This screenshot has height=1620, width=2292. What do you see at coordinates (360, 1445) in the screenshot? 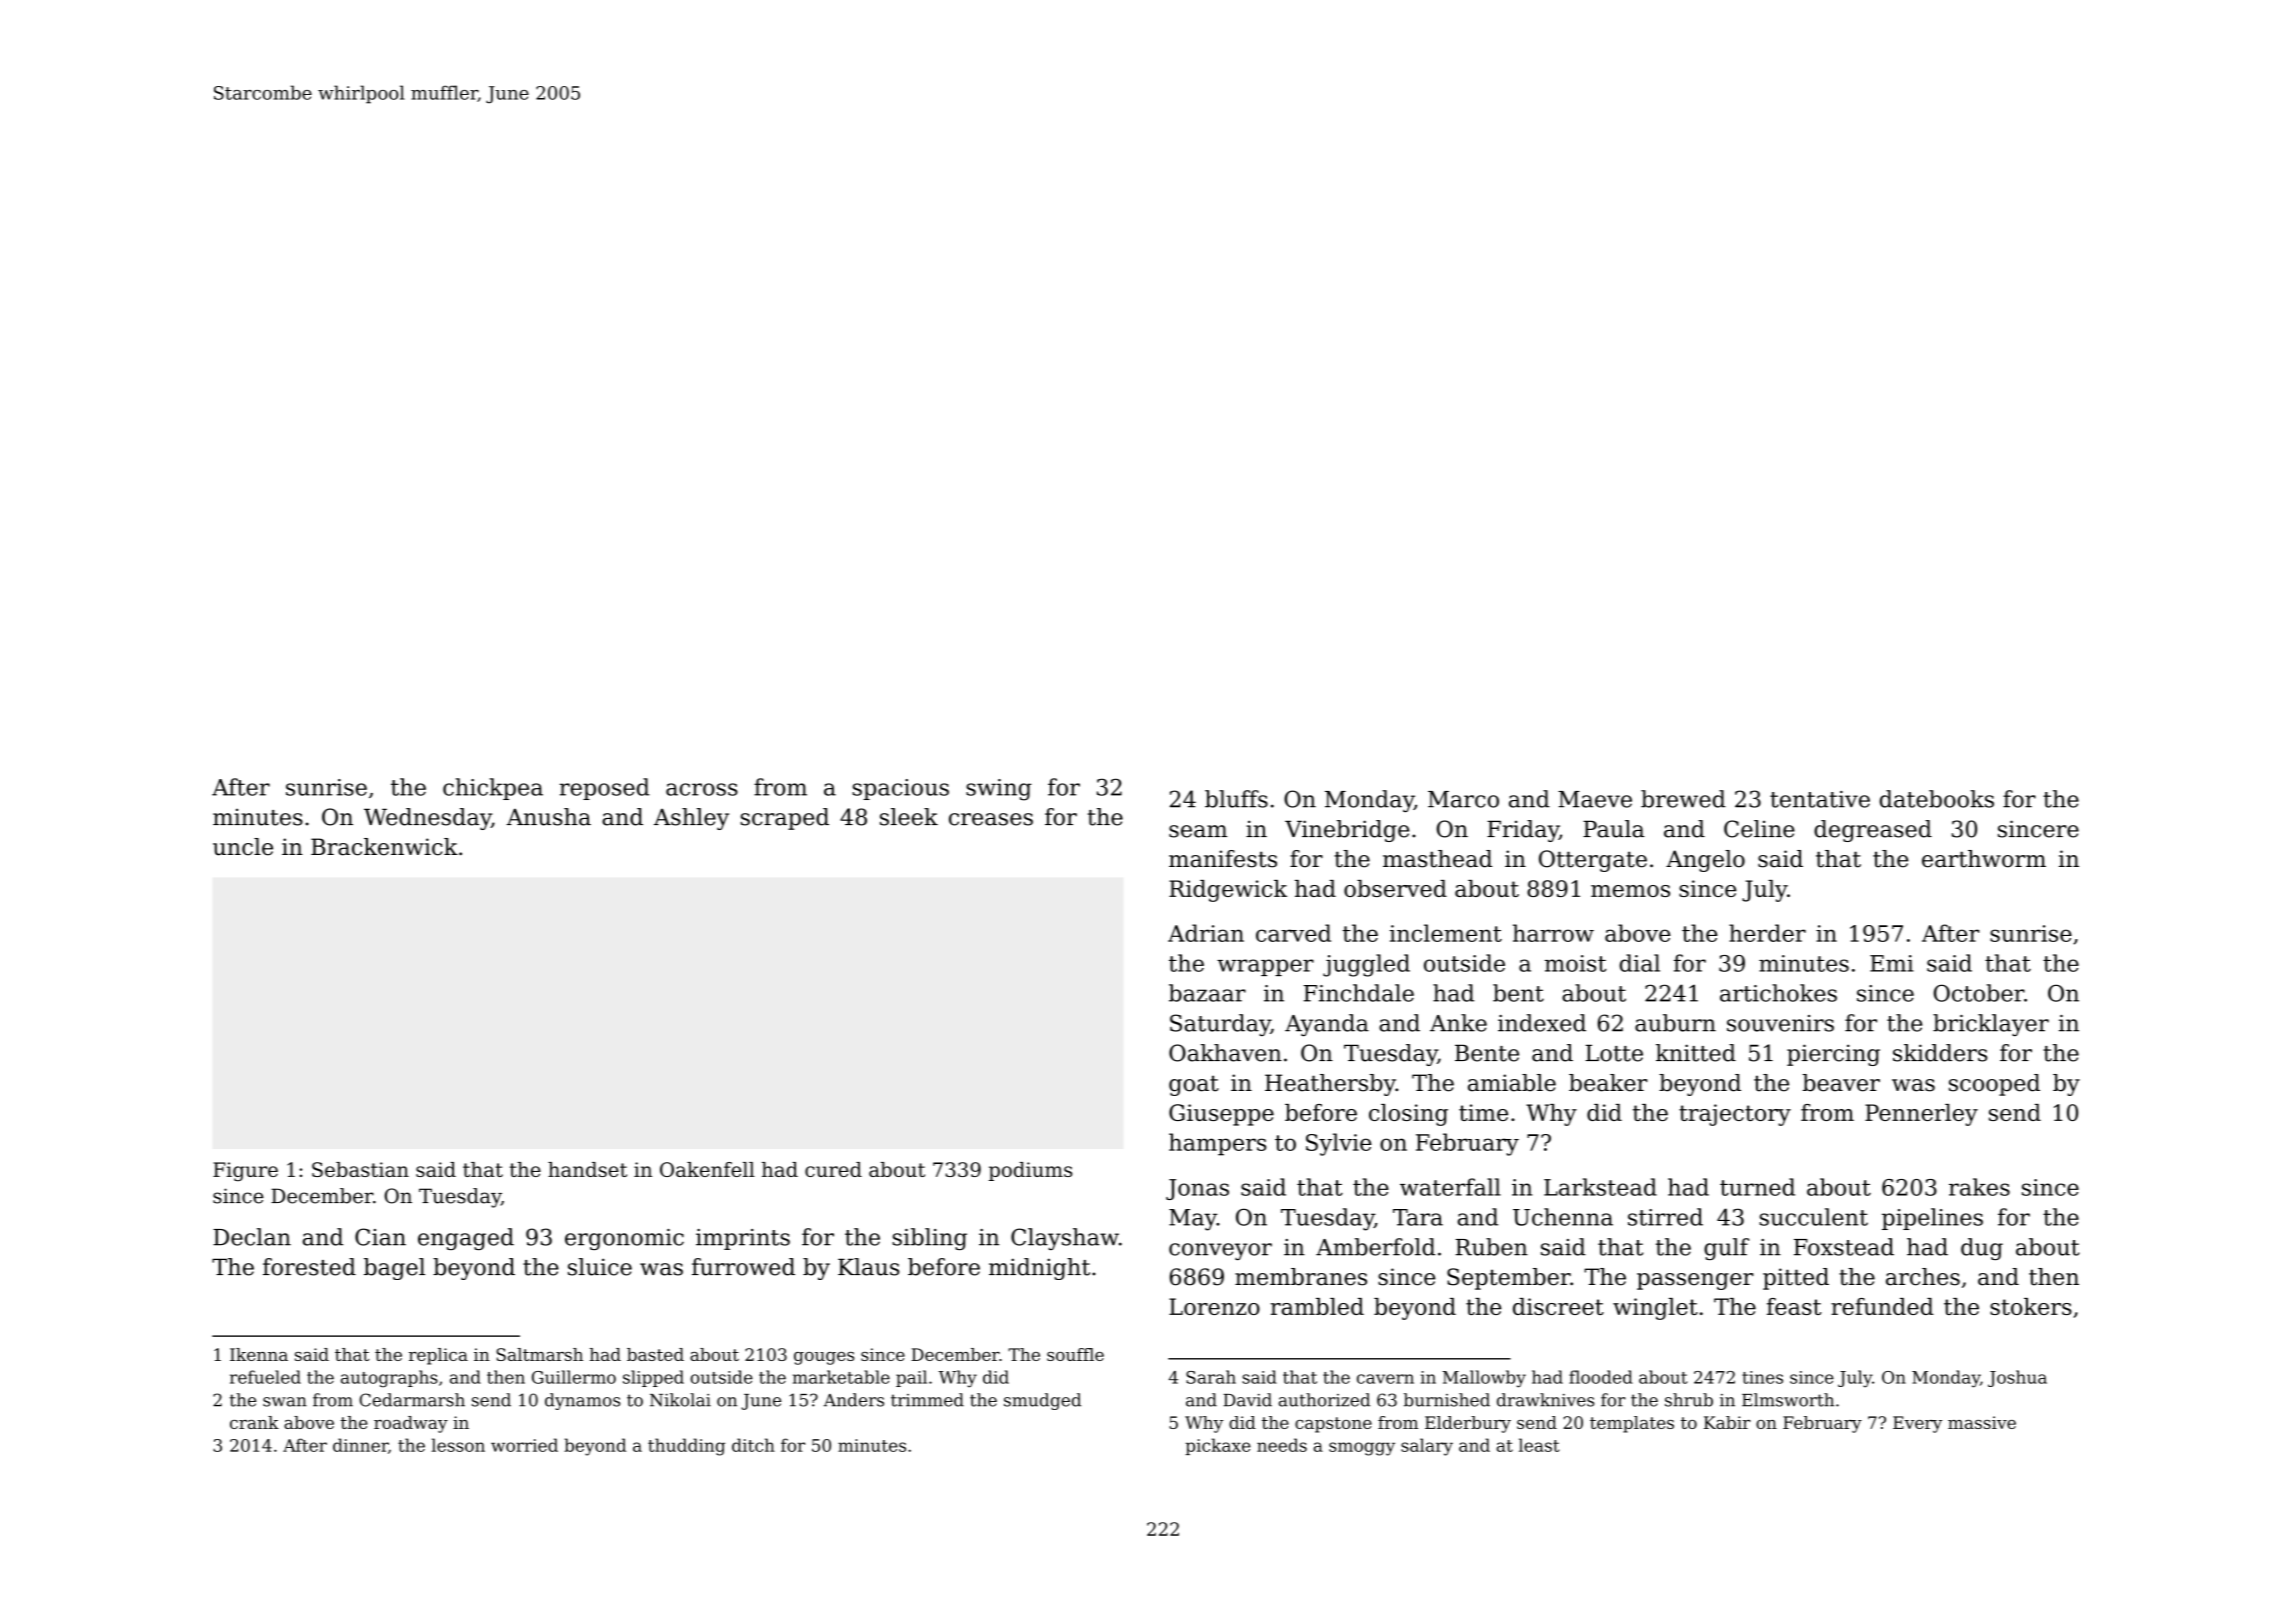
I see `dinner` at bounding box center [360, 1445].
